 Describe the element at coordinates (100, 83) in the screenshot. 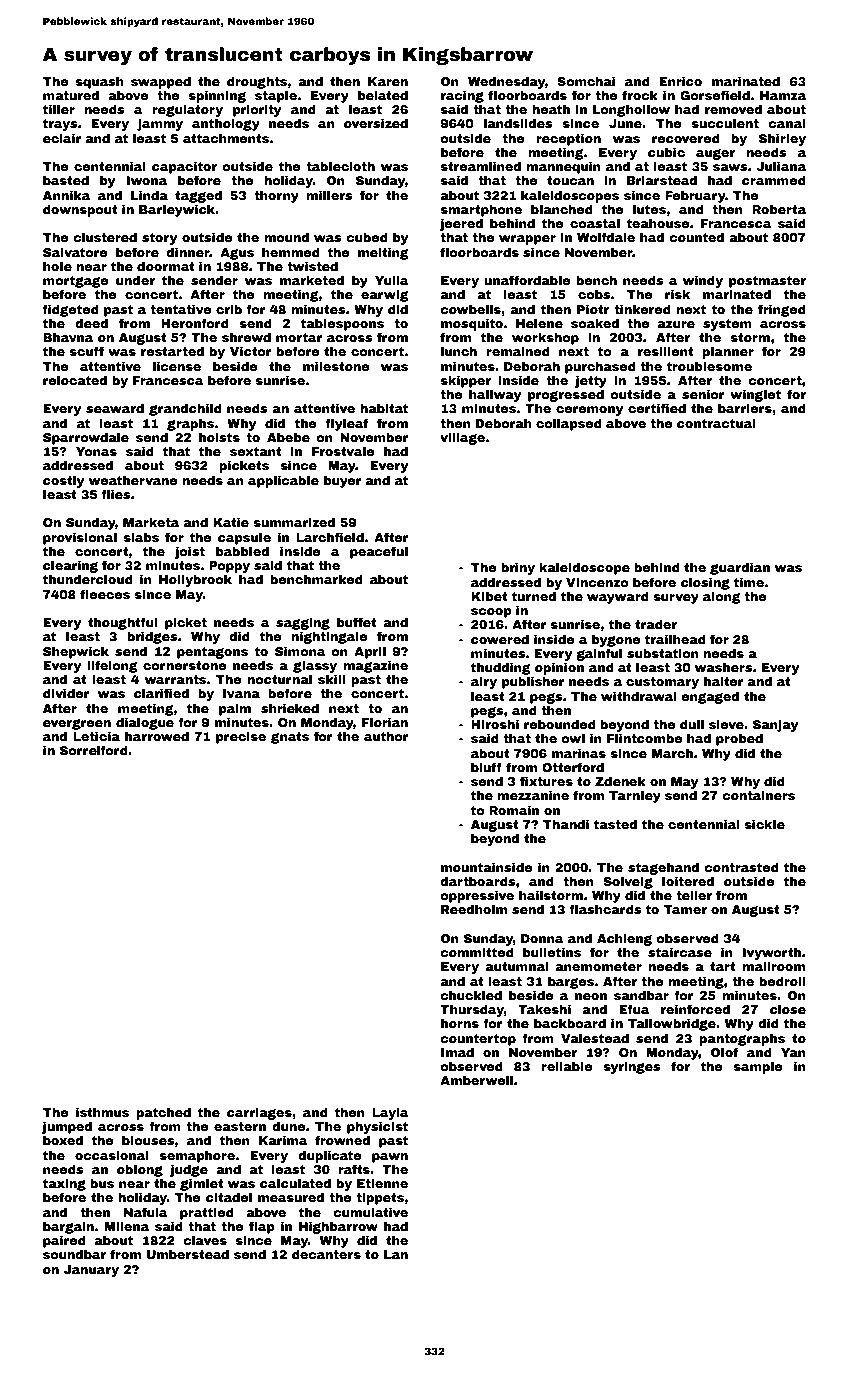

I see `squash` at that location.
